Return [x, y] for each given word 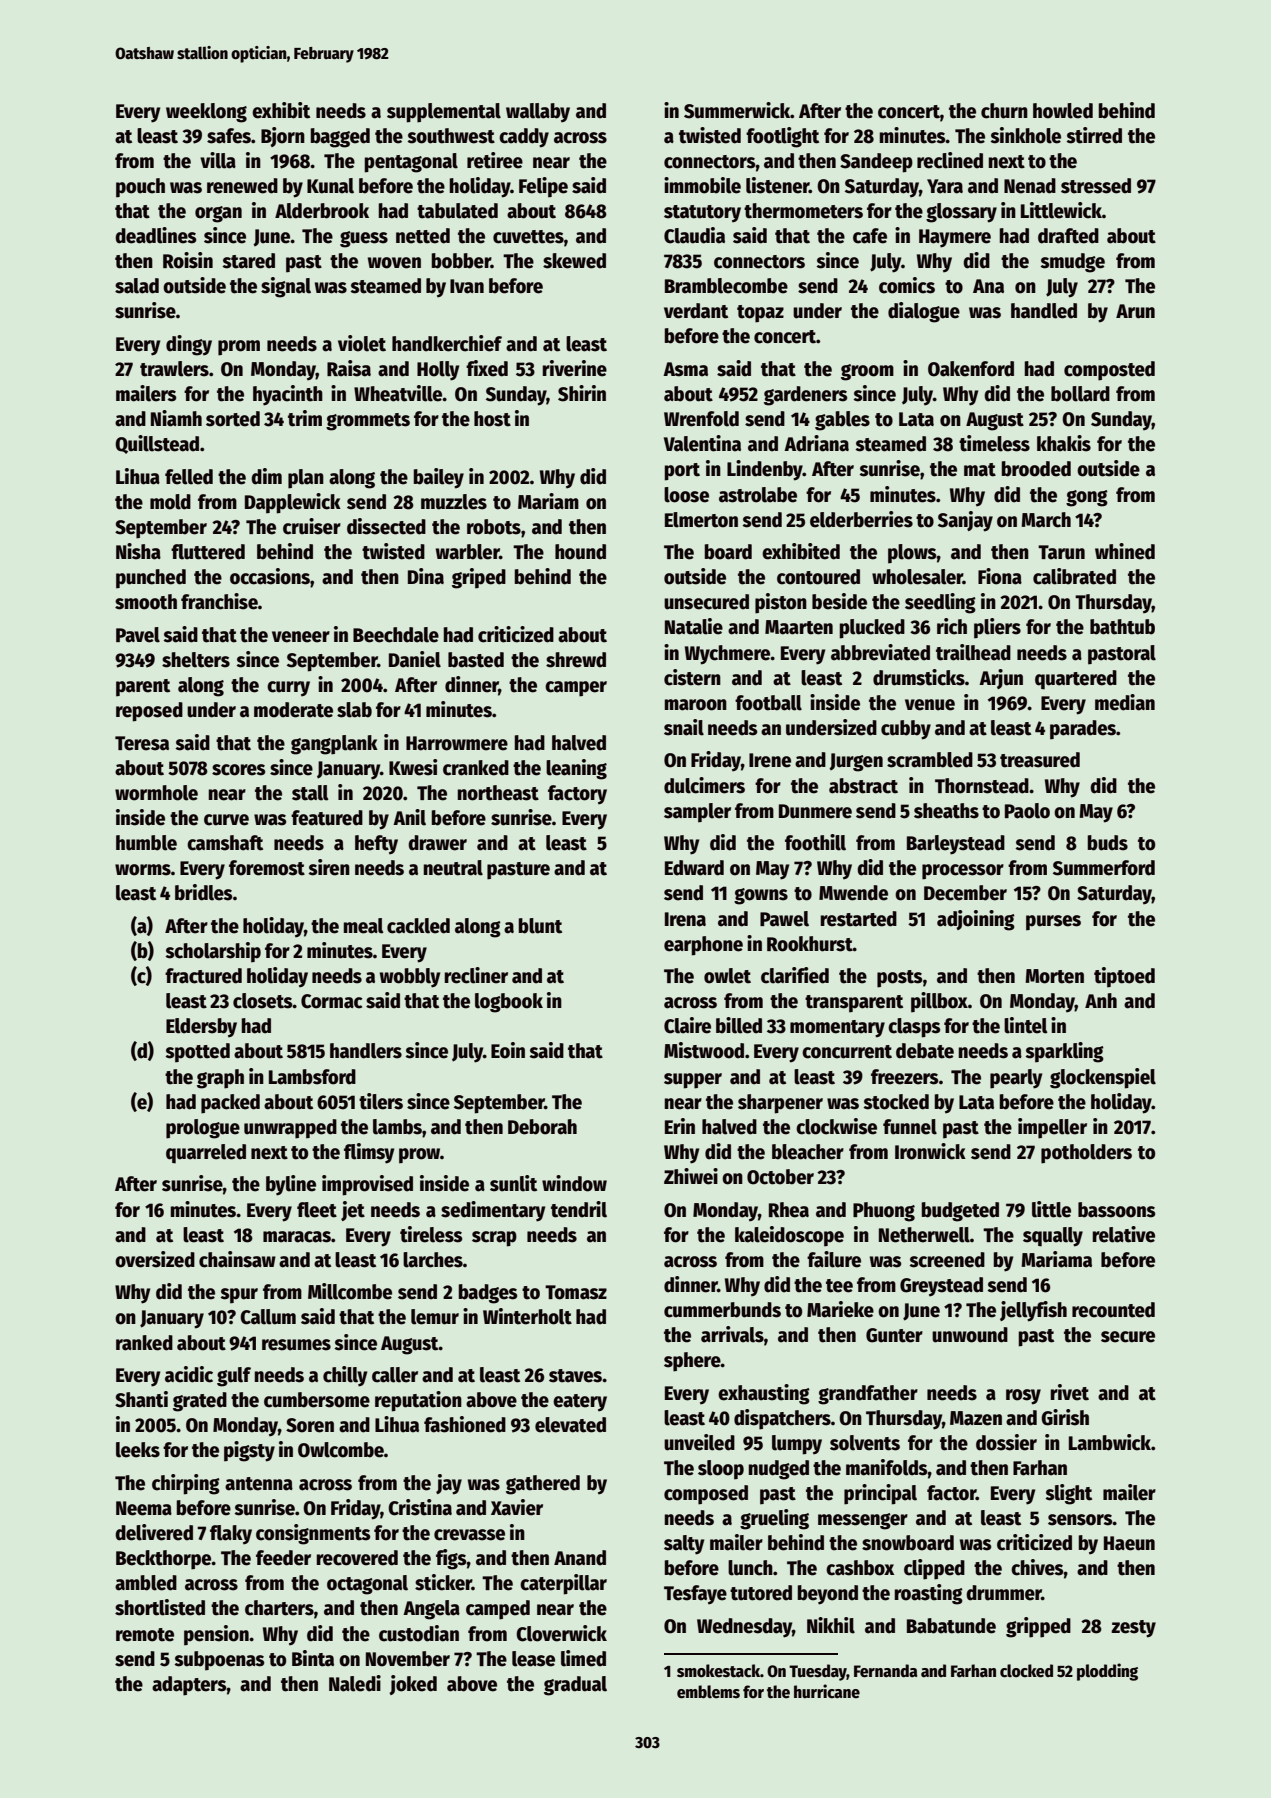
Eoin [508, 1050]
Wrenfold [701, 419]
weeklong [206, 113]
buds [1107, 843]
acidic [189, 1374]
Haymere [955, 238]
